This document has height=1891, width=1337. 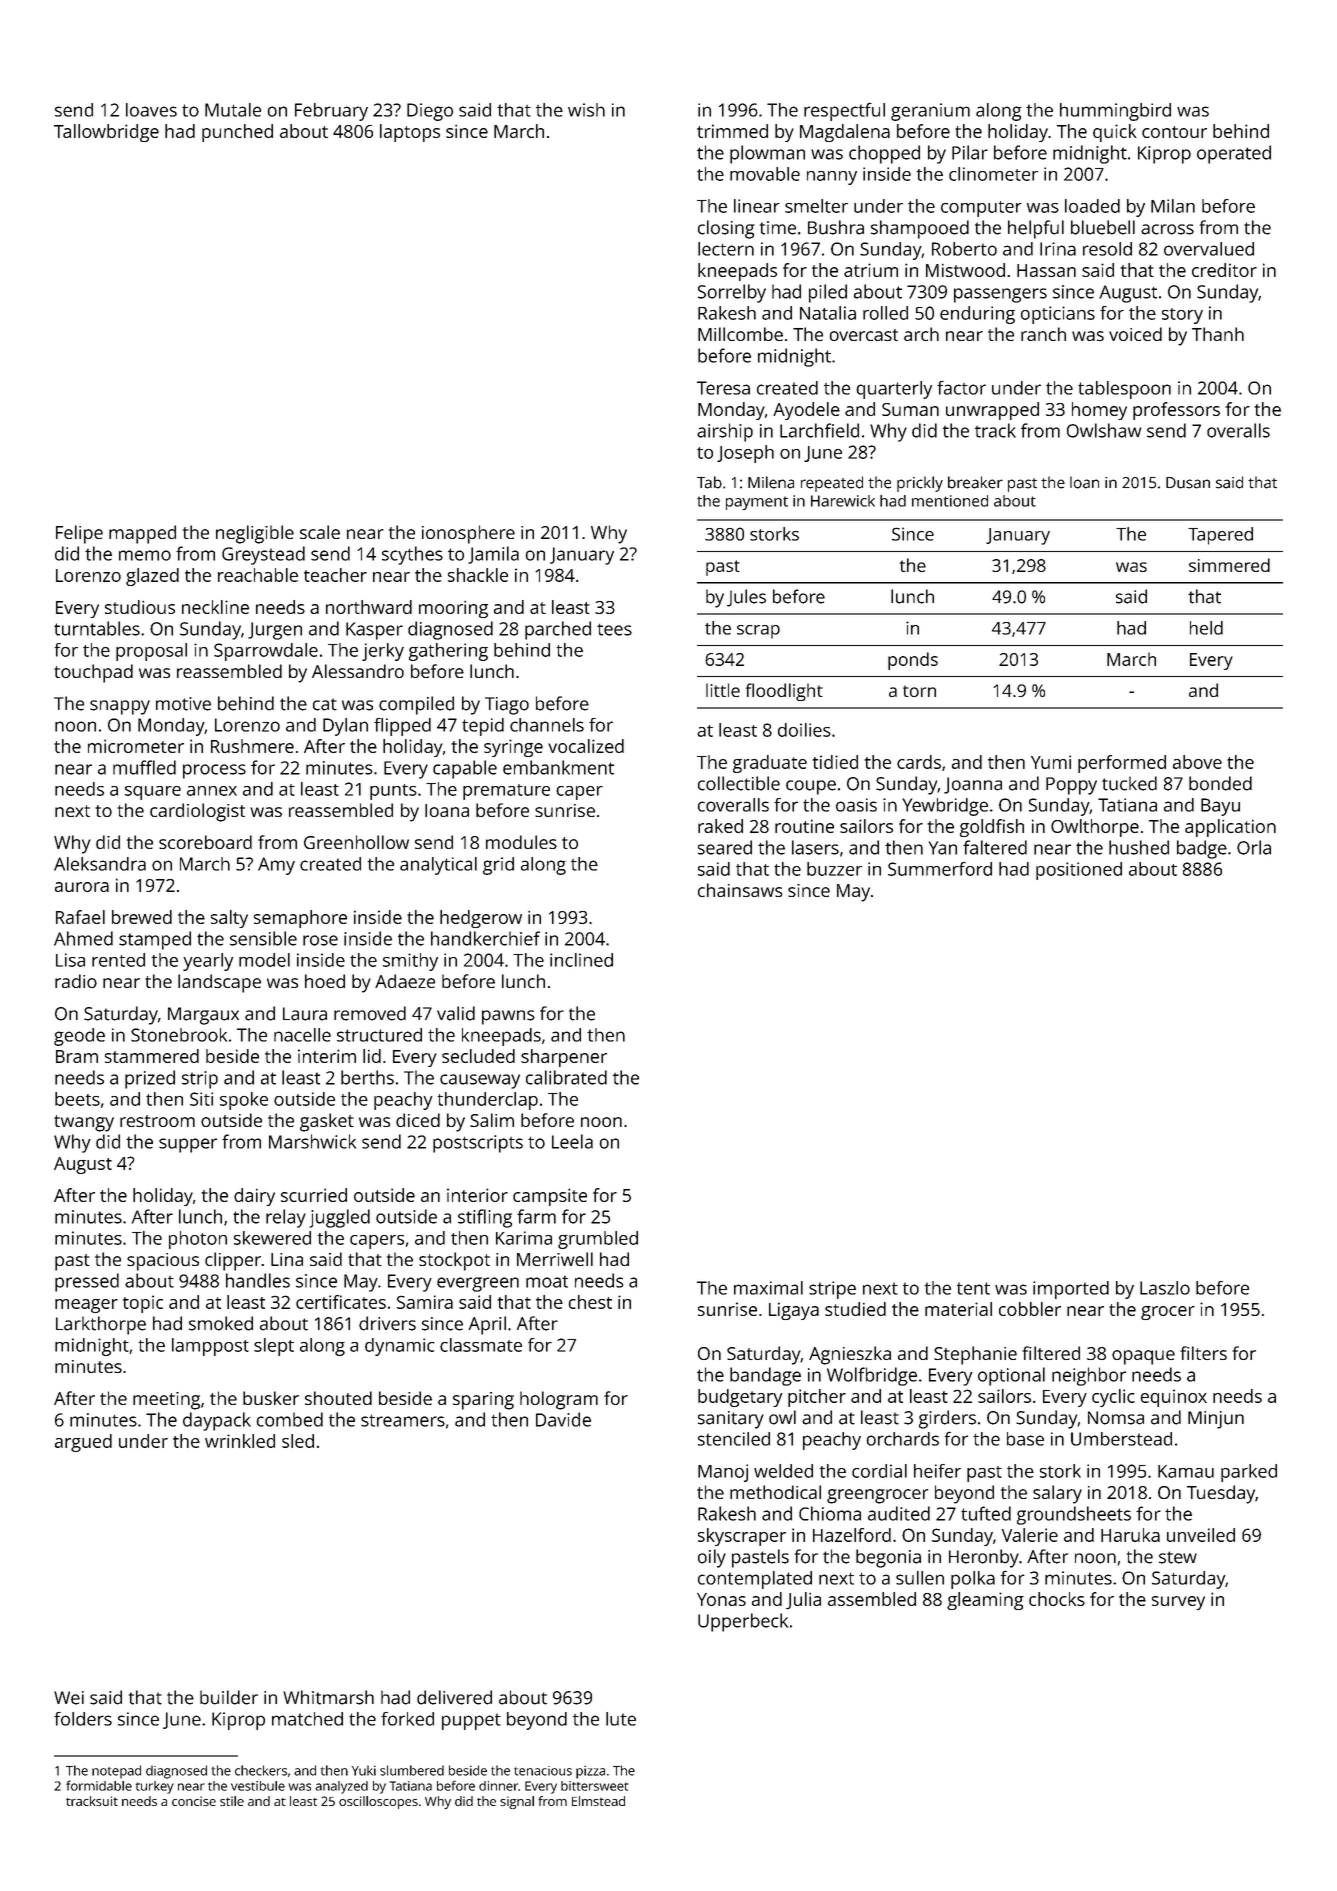 What do you see at coordinates (598, 1801) in the document?
I see `Elmstead` at bounding box center [598, 1801].
